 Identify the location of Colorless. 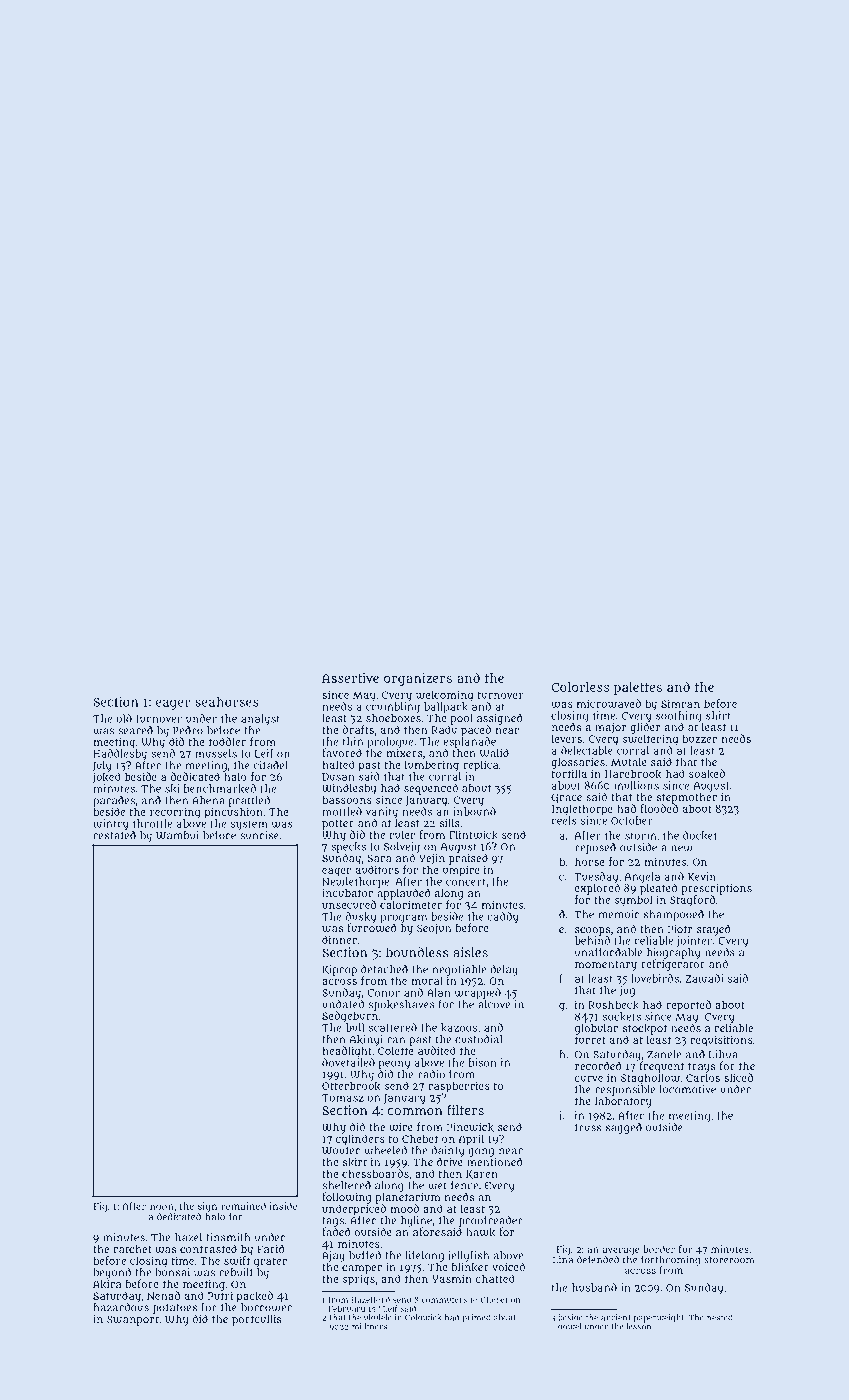
(580, 687).
